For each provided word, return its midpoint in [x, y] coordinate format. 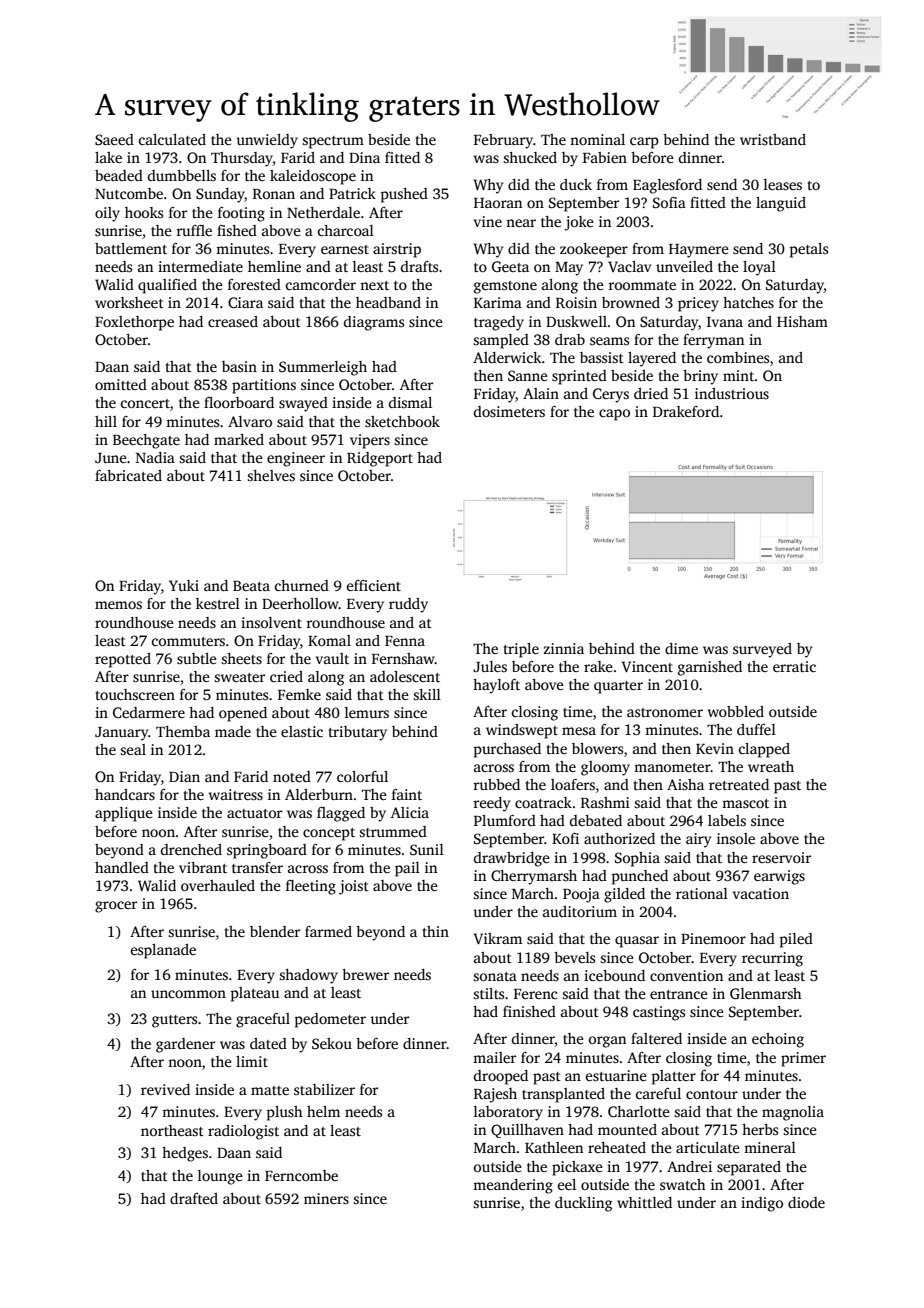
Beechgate [146, 441]
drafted [194, 1198]
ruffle [194, 230]
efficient [374, 585]
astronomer [665, 712]
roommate [642, 285]
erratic [794, 666]
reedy [492, 804]
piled [796, 940]
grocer [116, 907]
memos [118, 605]
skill [427, 694]
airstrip [397, 250]
